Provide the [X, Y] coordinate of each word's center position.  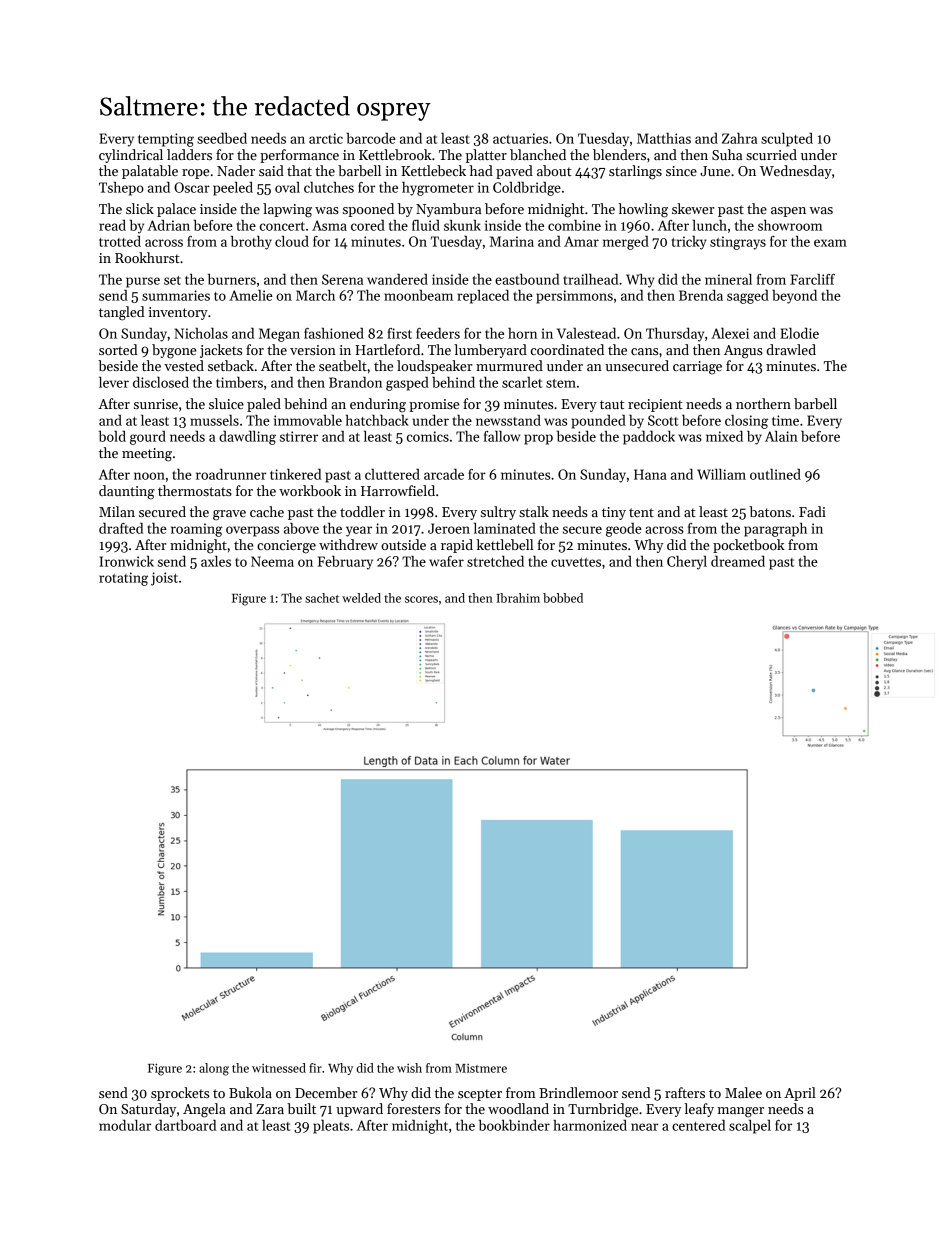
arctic [326, 138]
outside [403, 544]
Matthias [664, 138]
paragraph [775, 530]
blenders [619, 154]
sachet [322, 598]
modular [125, 1125]
